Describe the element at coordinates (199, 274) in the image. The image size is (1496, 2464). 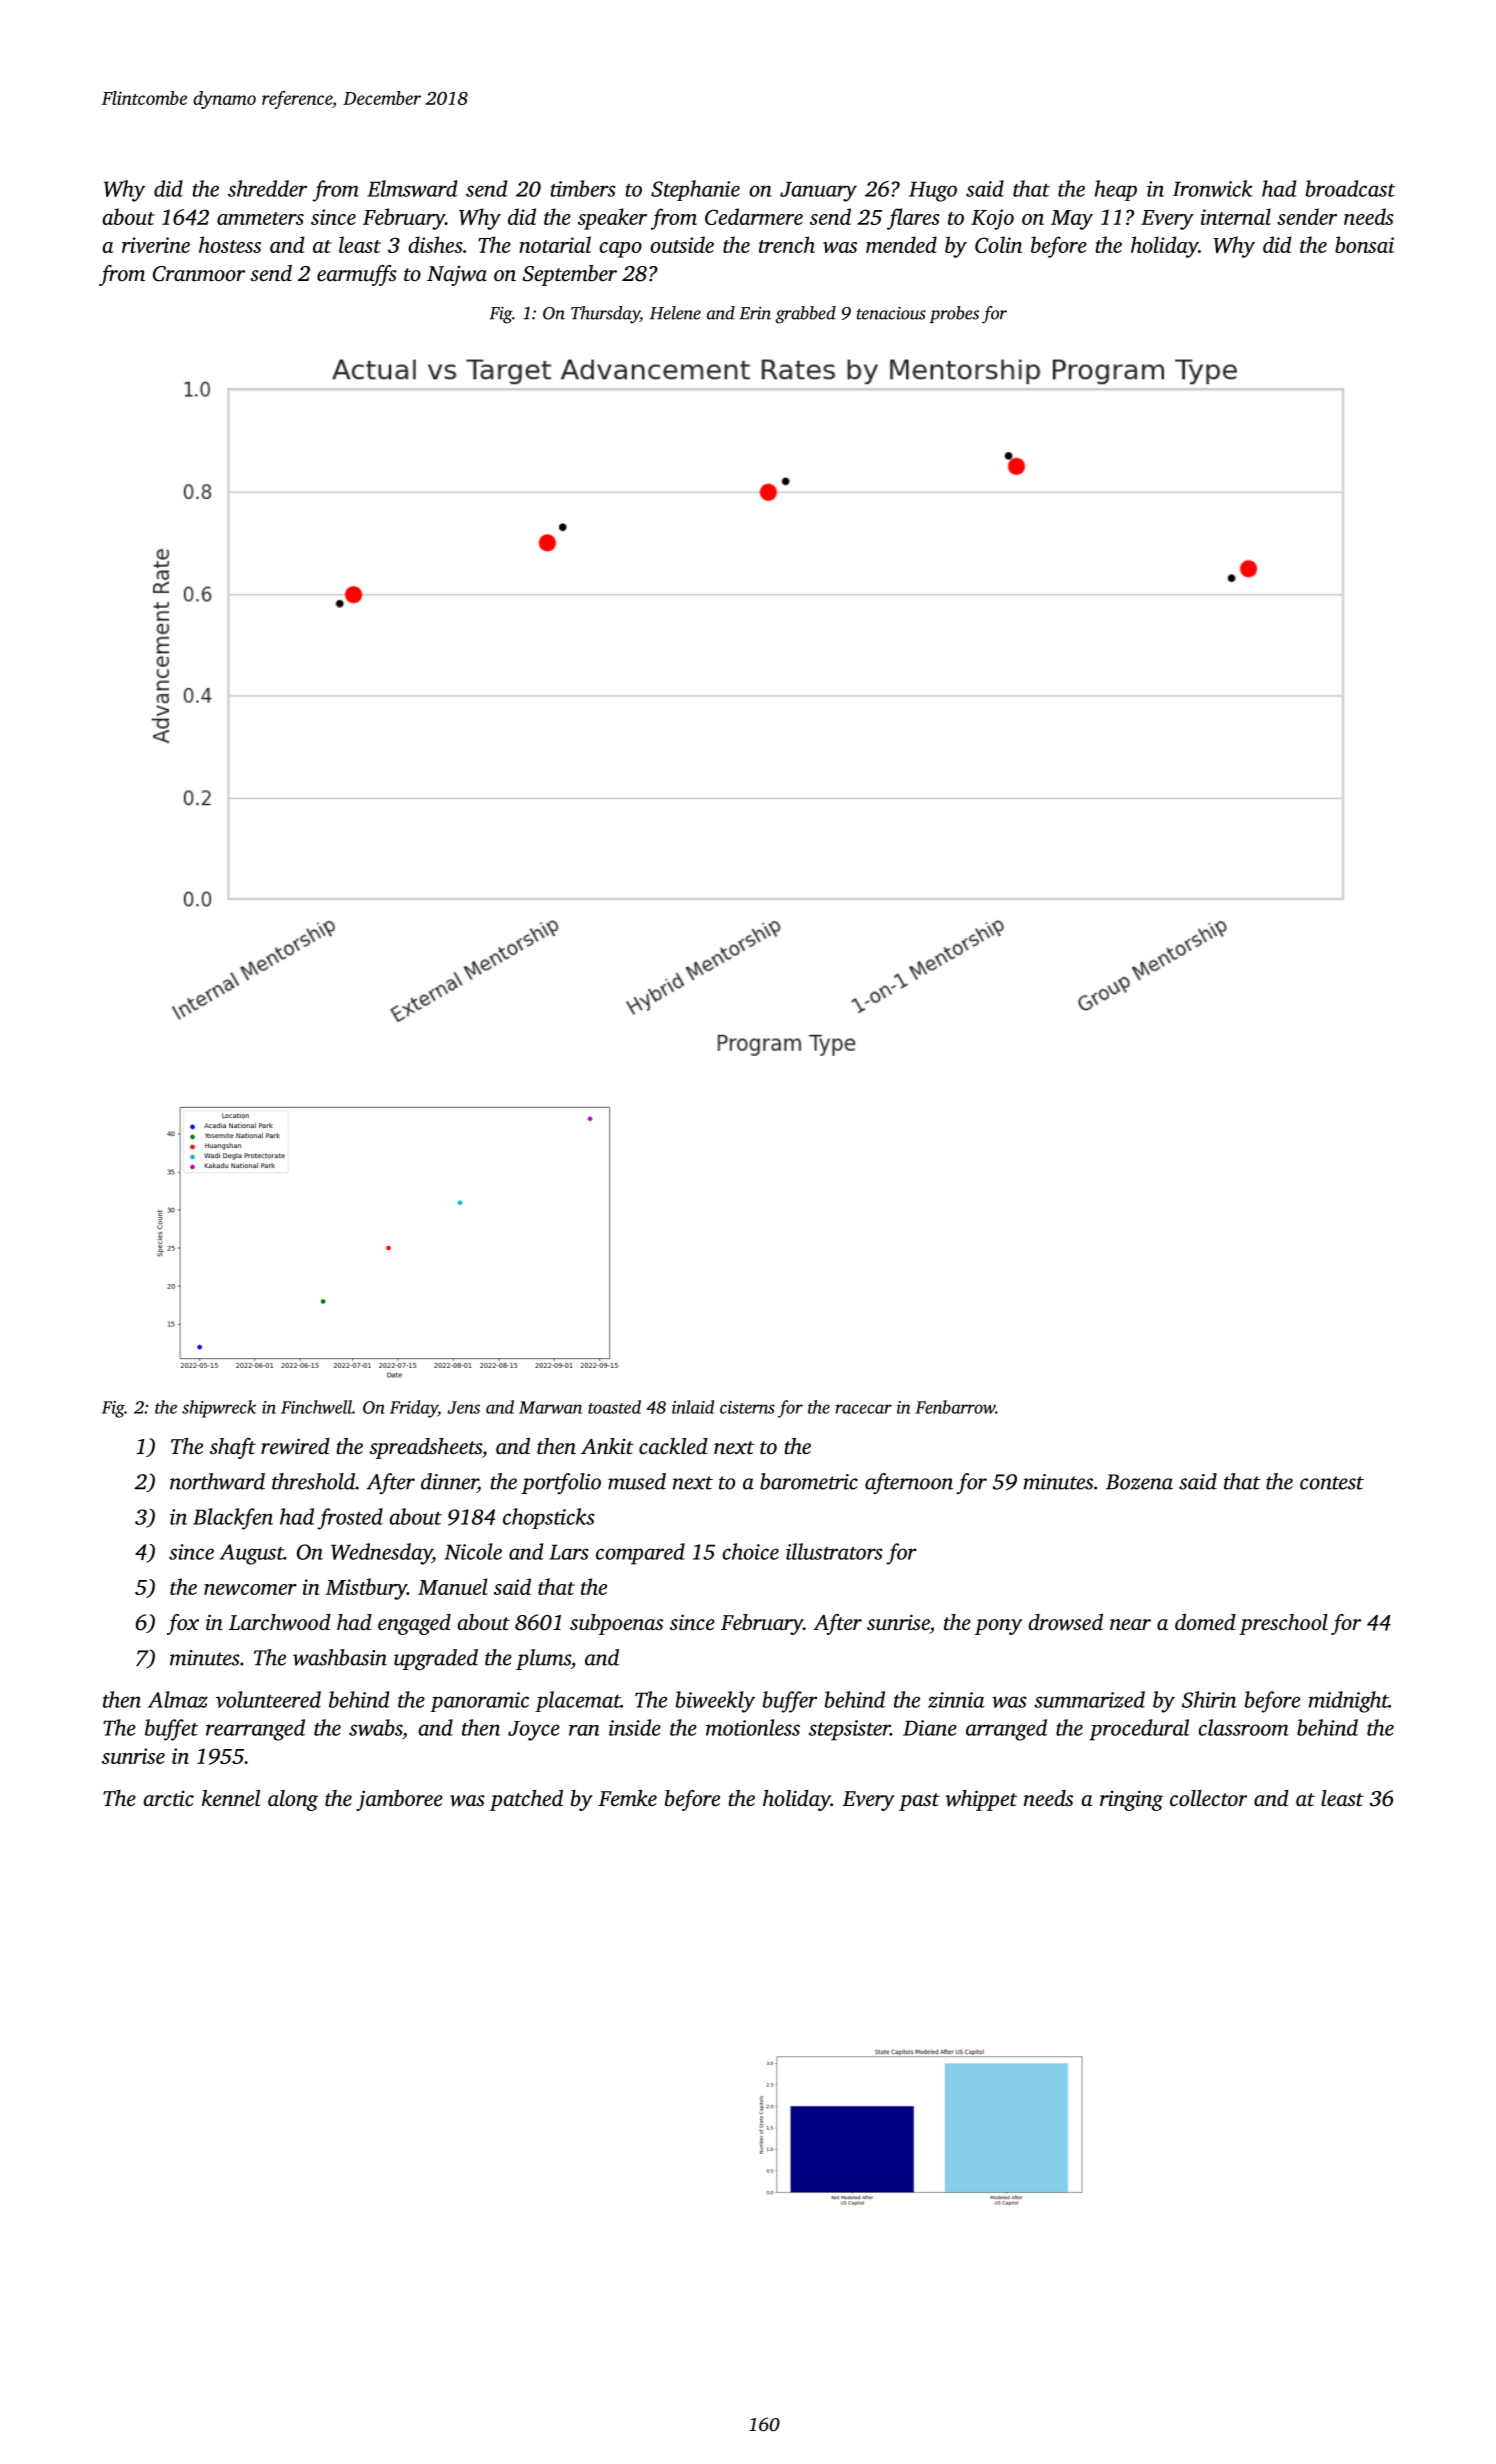
I see `Cranmoor` at that location.
